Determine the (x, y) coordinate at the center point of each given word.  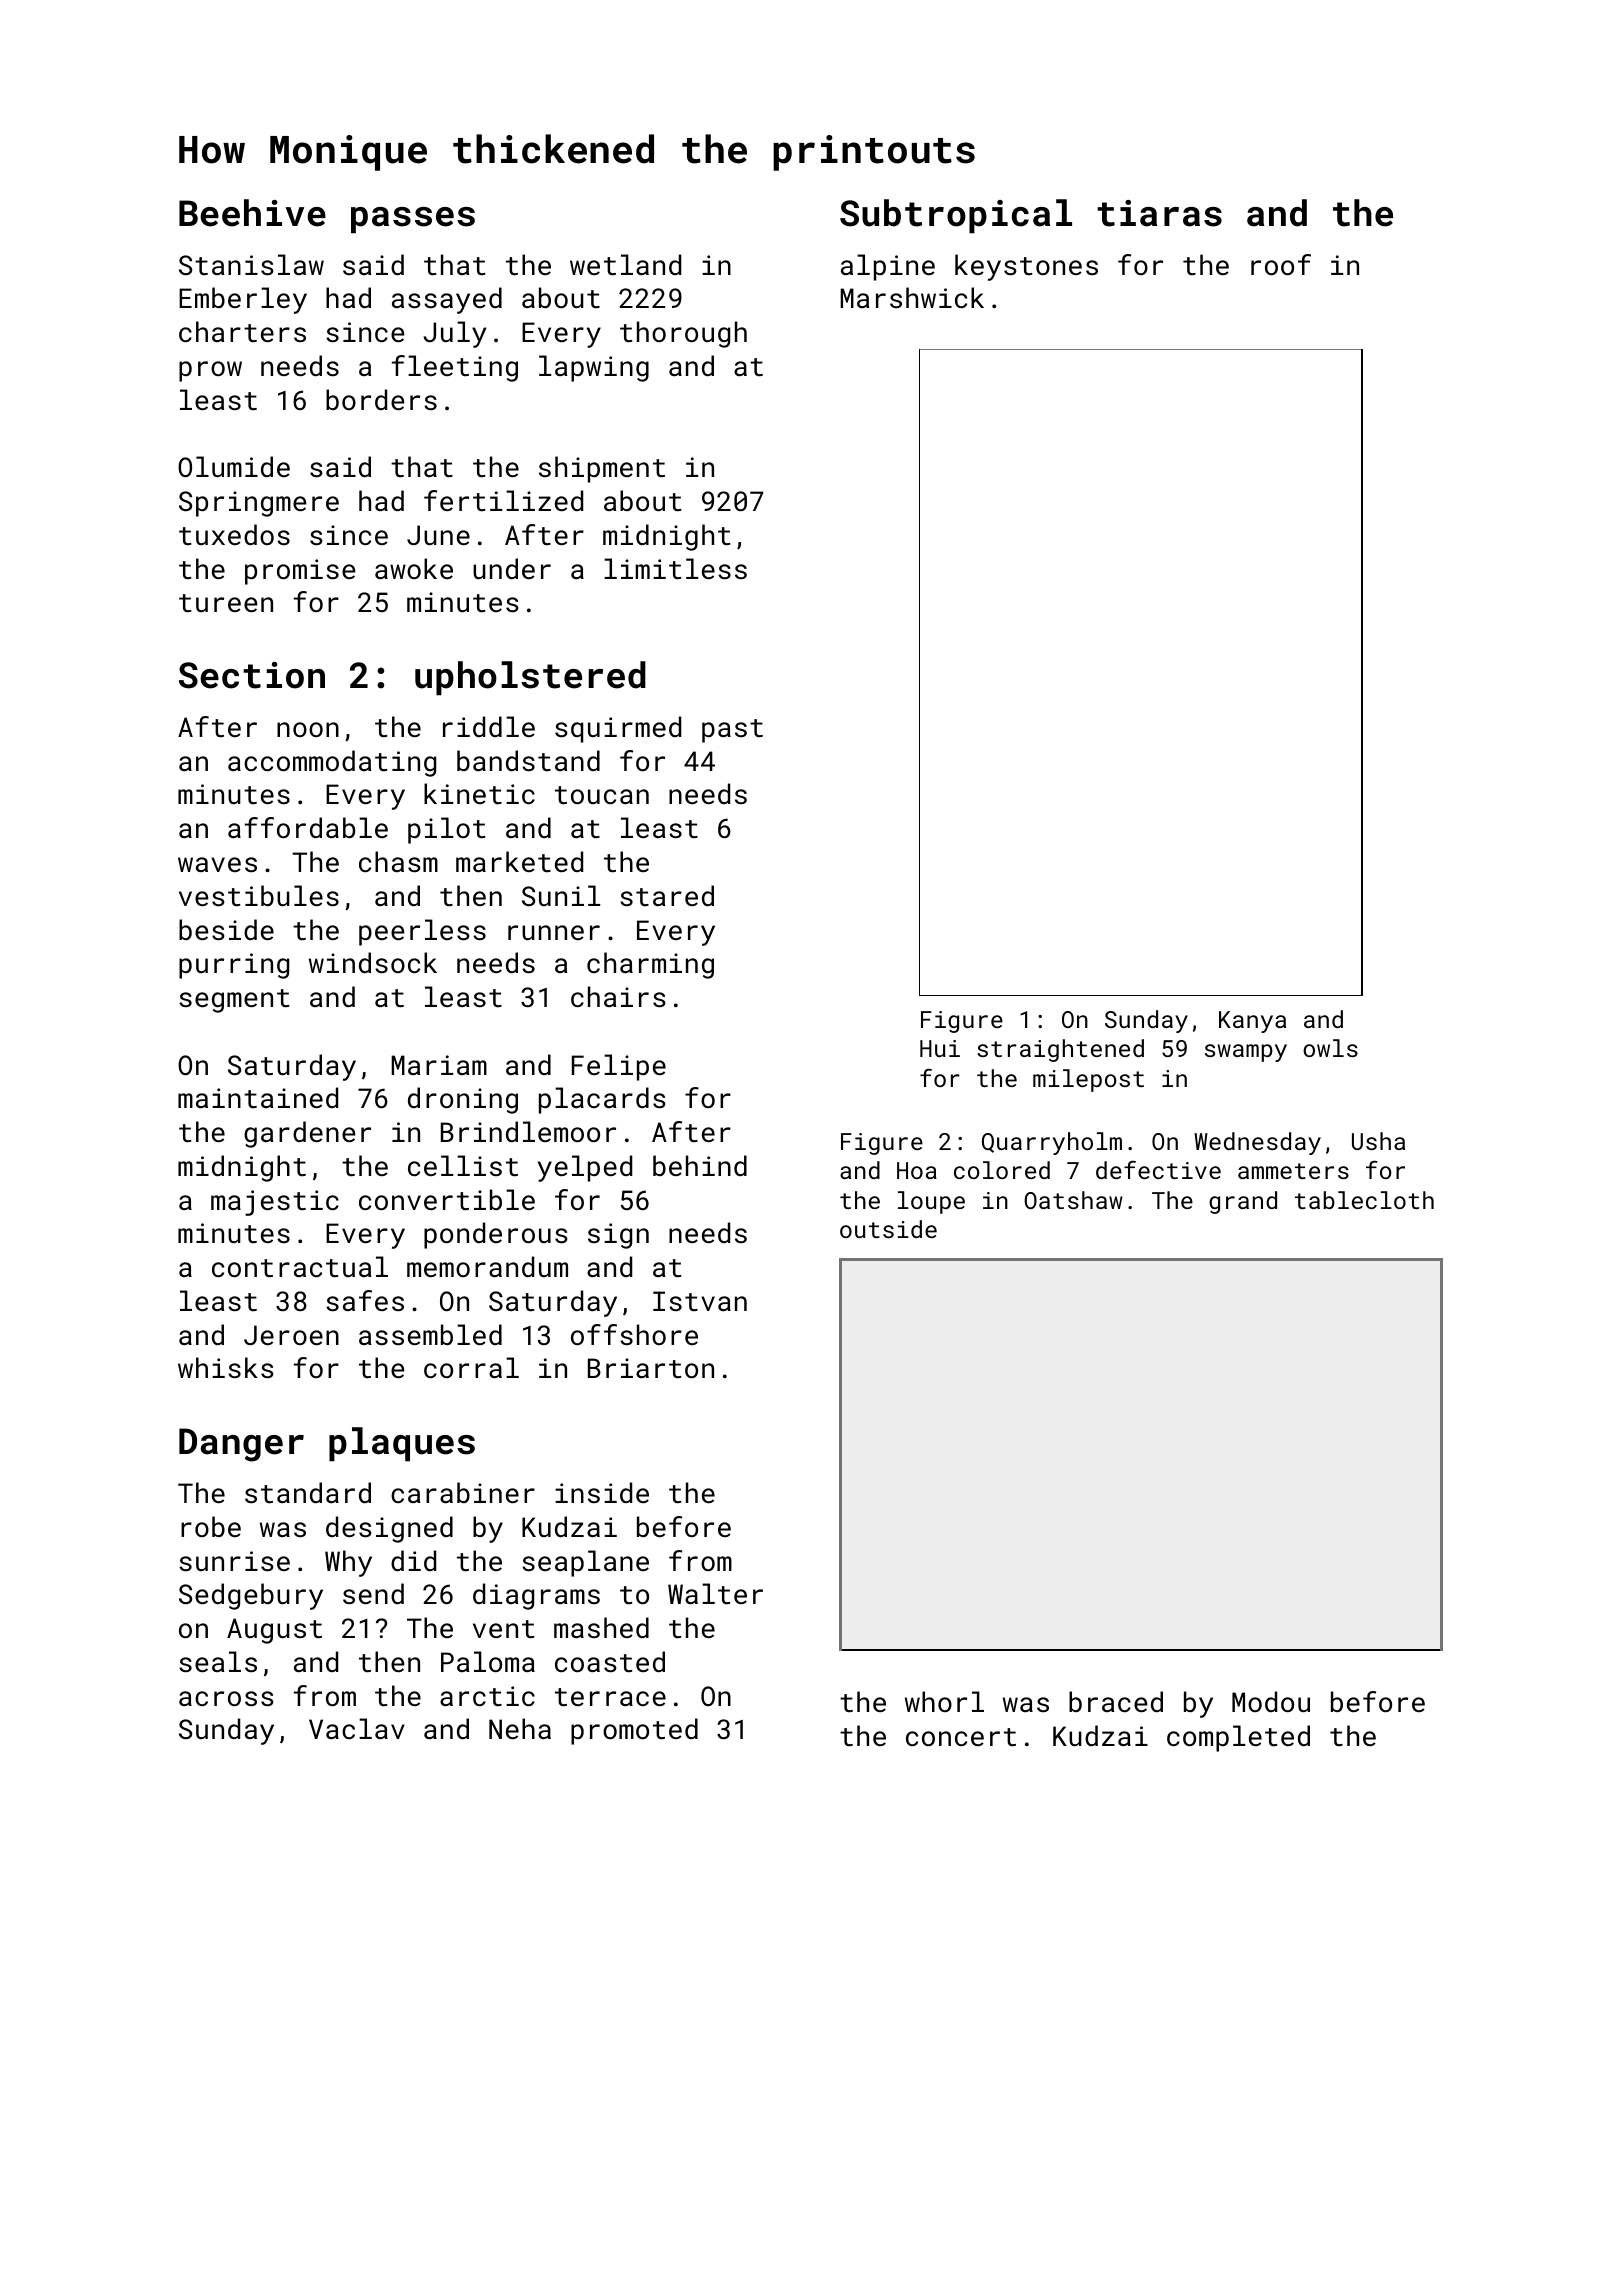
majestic (275, 1203)
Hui (940, 1048)
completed (1238, 1738)
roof (1281, 264)
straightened (1060, 1050)
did (413, 1560)
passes (413, 220)
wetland (625, 265)
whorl (944, 1701)
